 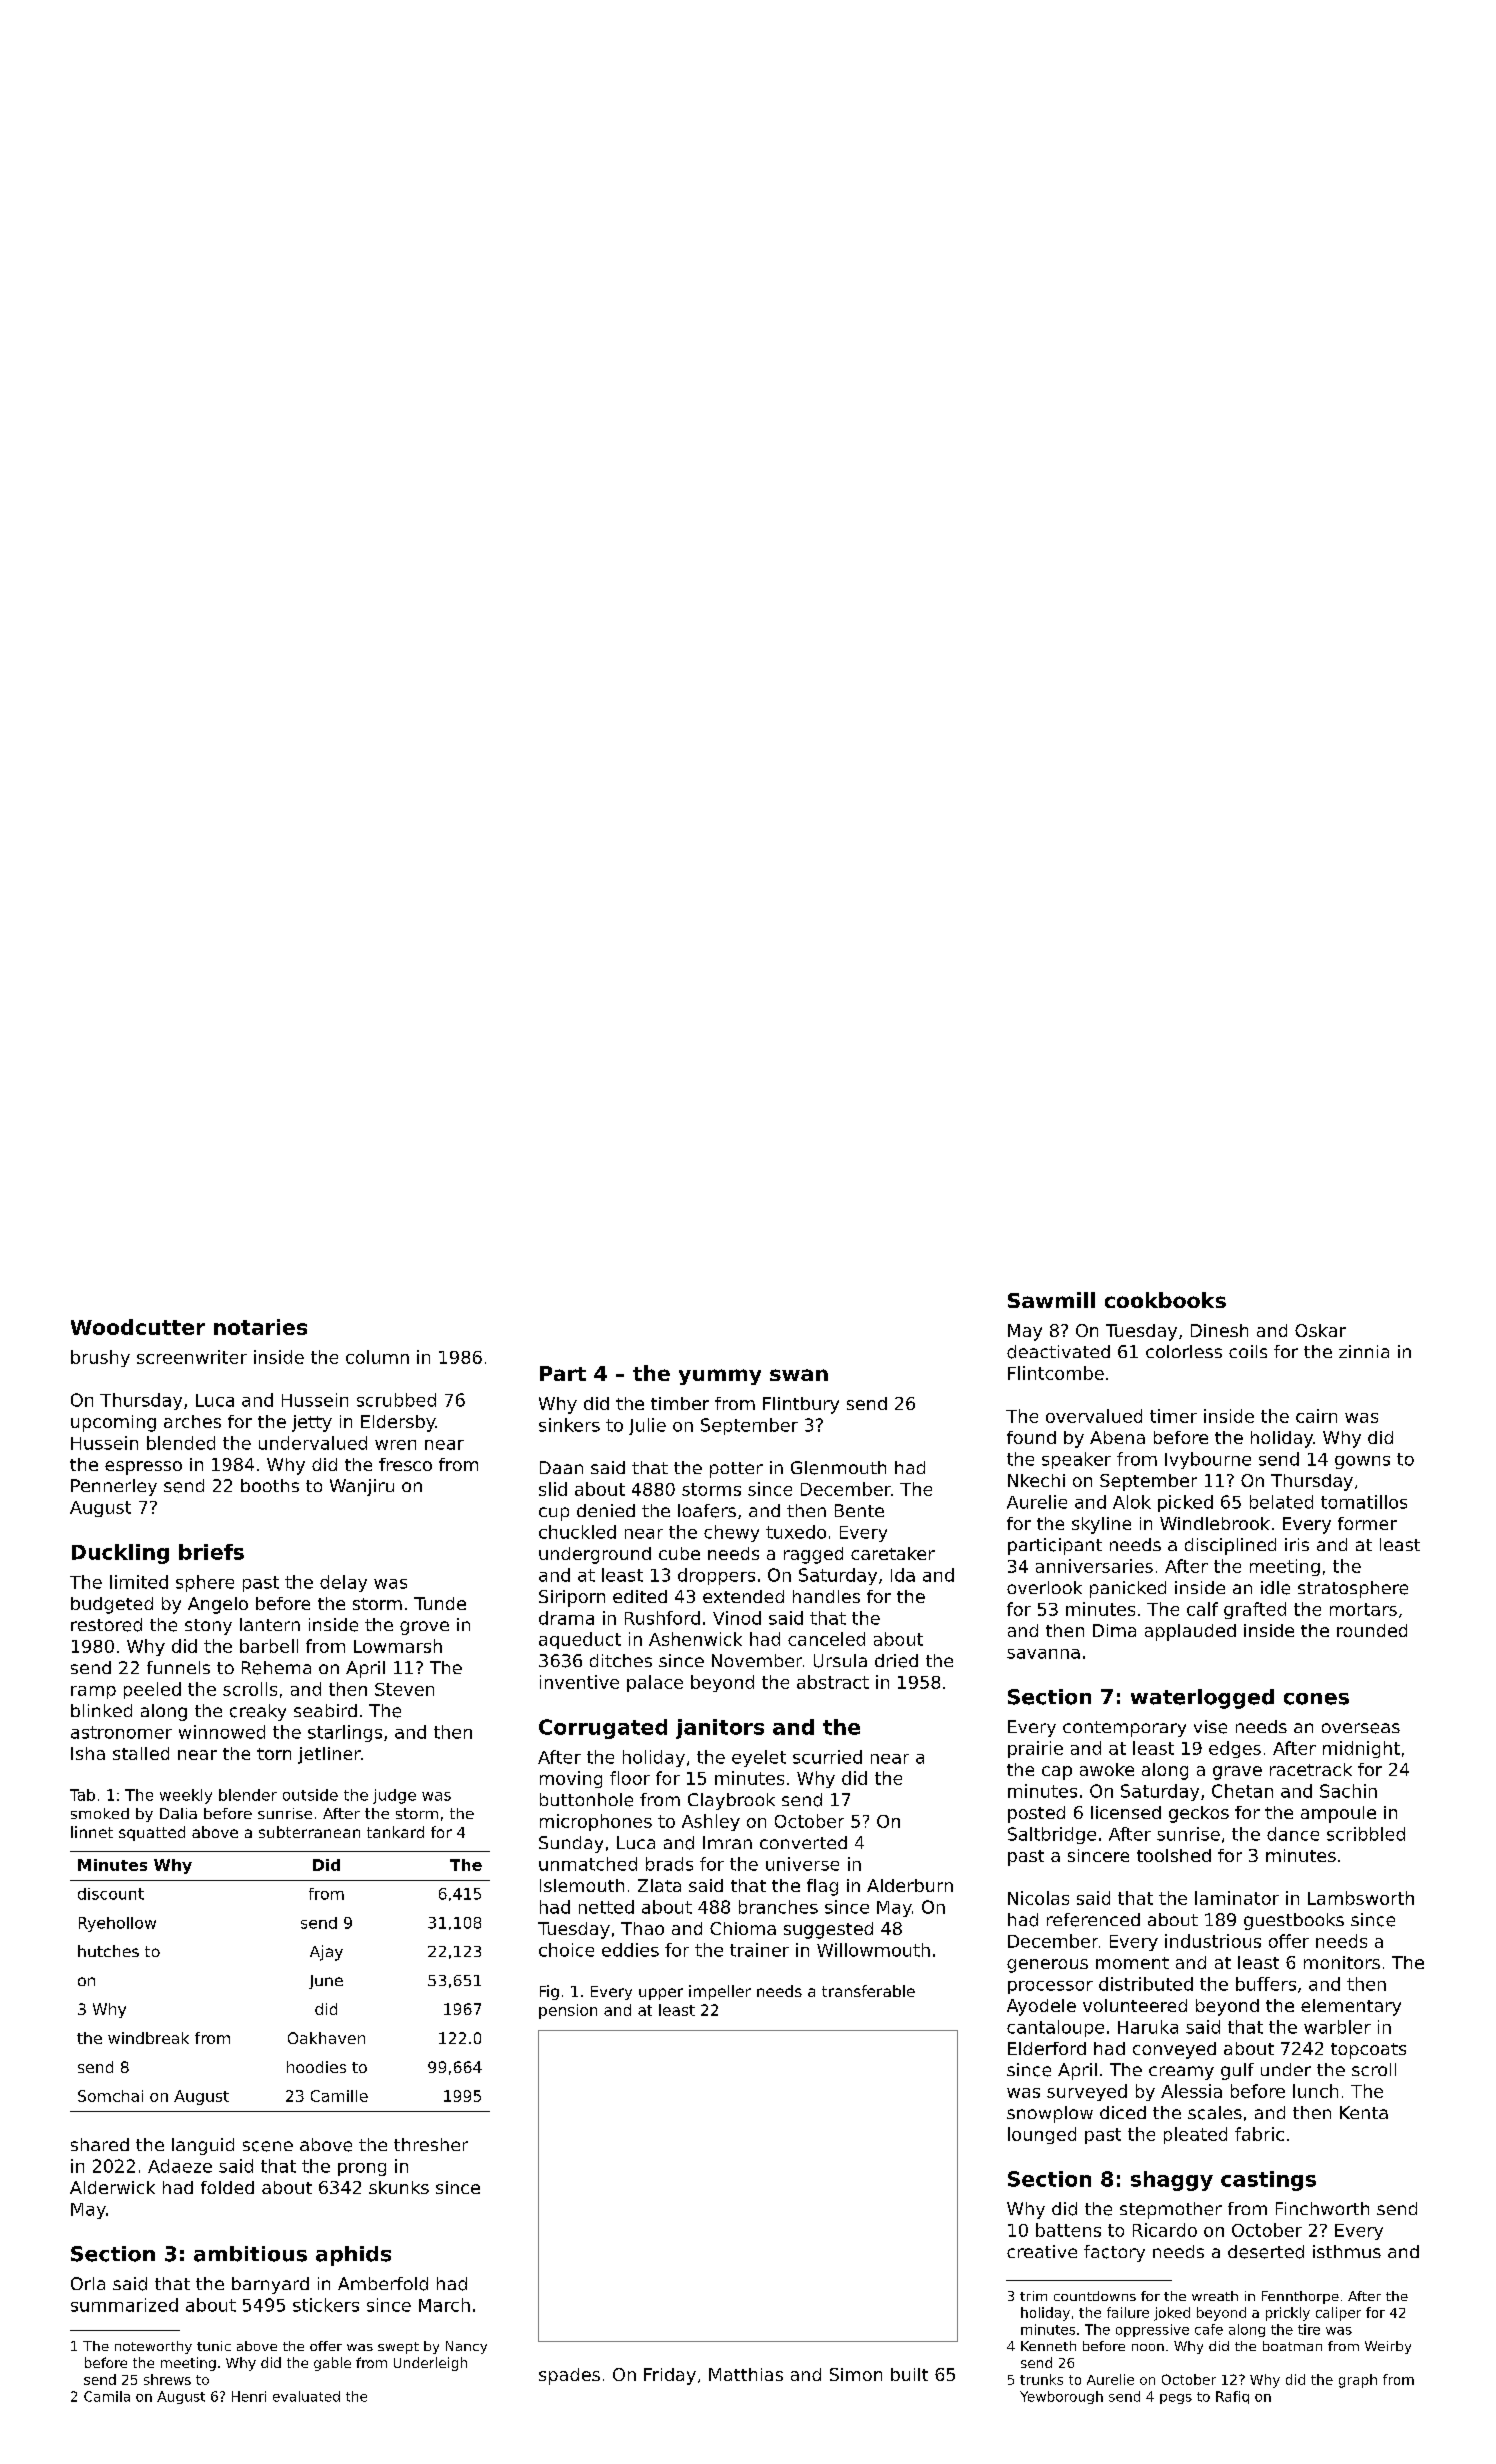 I want to click on column, so click(x=377, y=1357).
